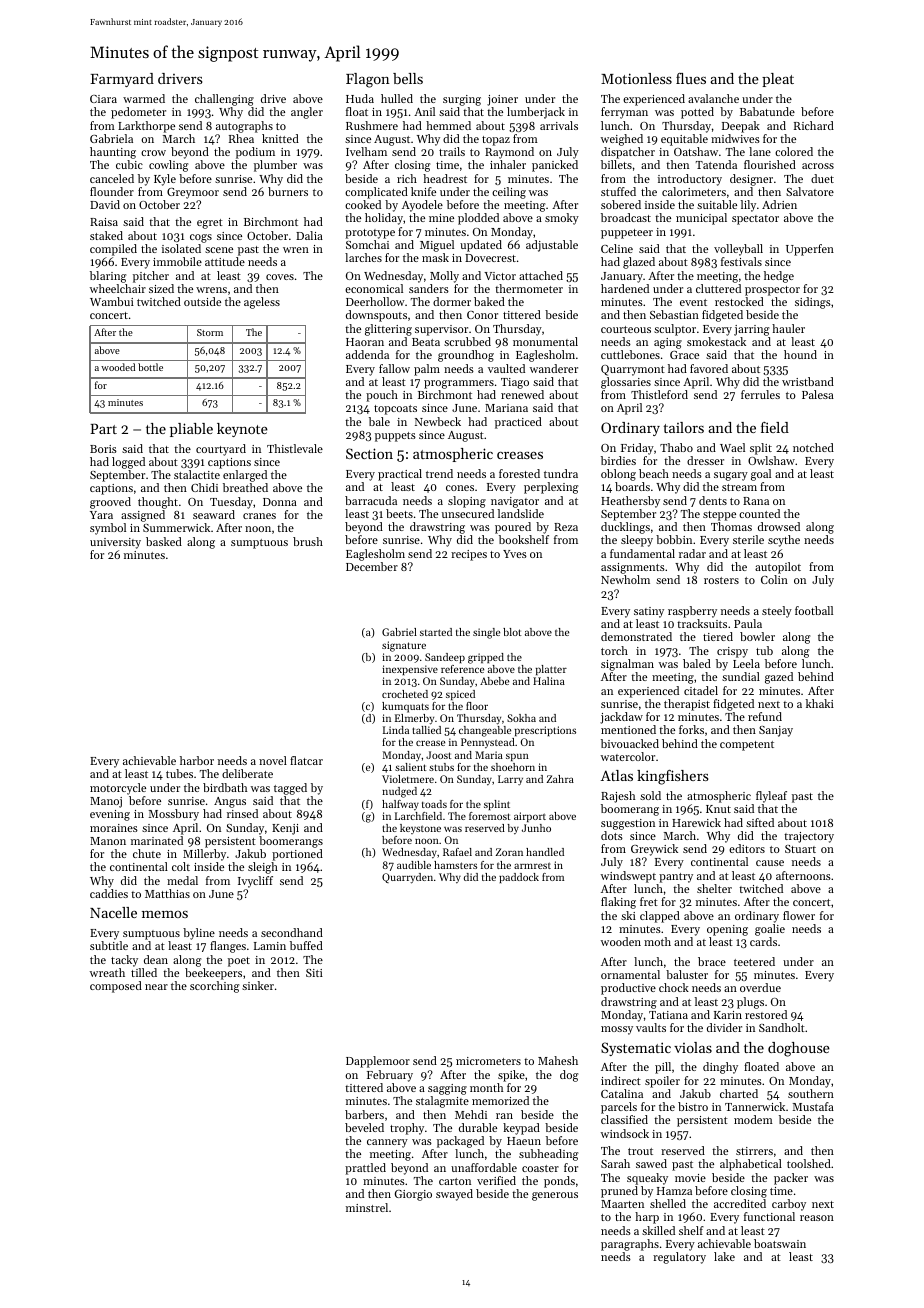  What do you see at coordinates (290, 789) in the screenshot?
I see `tagged` at bounding box center [290, 789].
